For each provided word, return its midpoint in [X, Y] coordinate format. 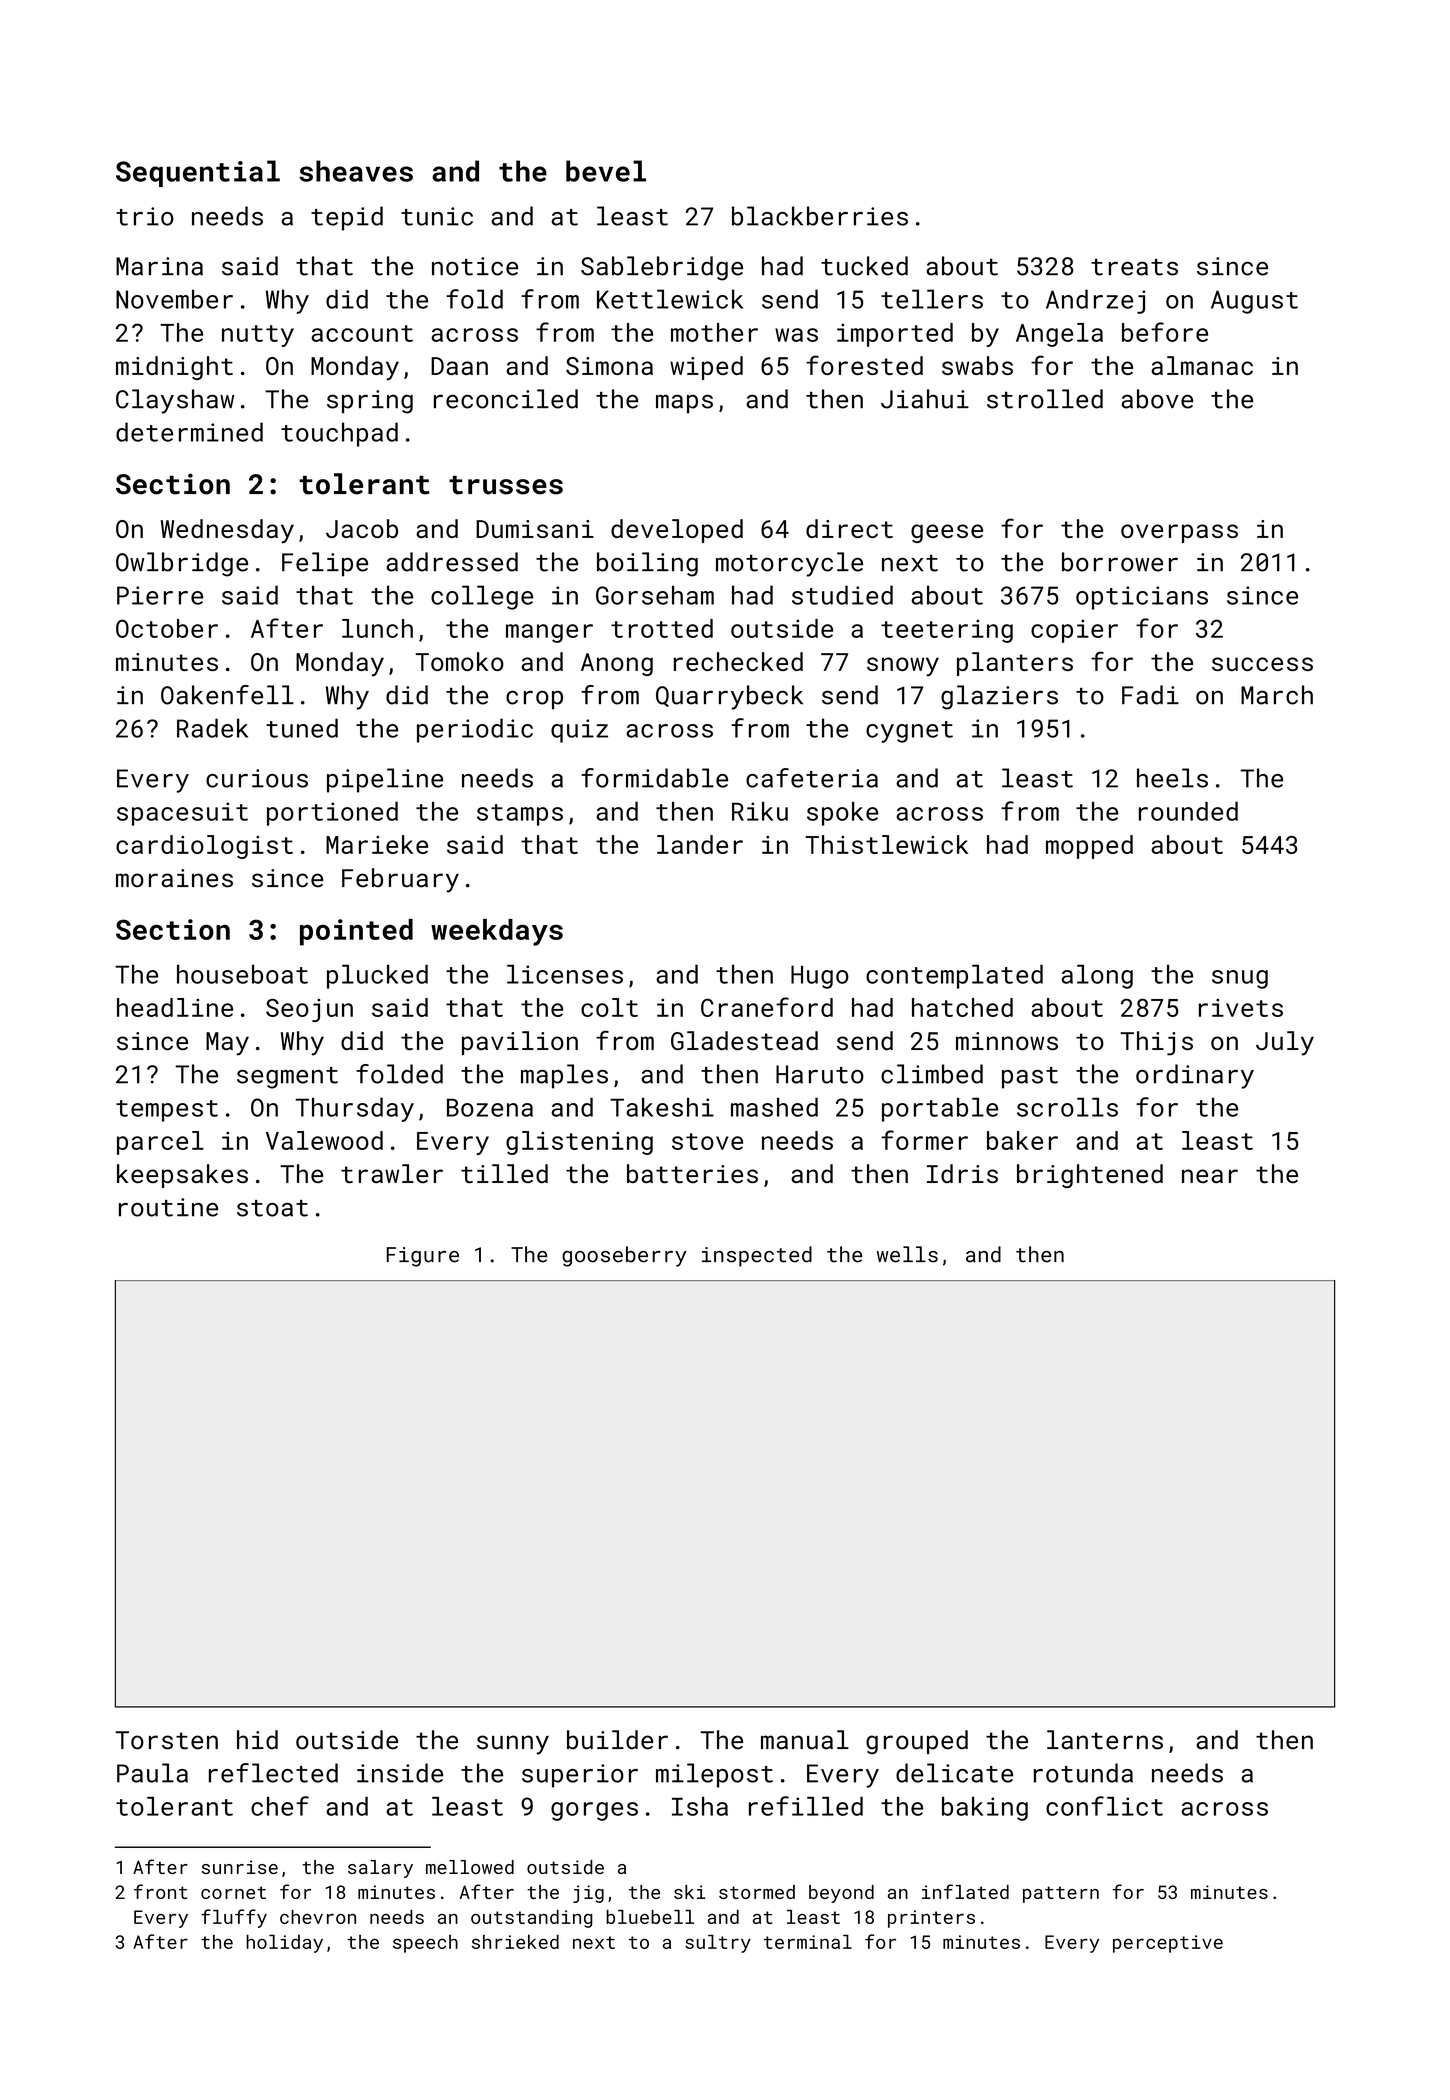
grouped [917, 1742]
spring [370, 402]
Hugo [820, 977]
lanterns [1105, 1740]
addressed [452, 562]
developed [677, 531]
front [160, 1891]
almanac [1202, 365]
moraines [174, 878]
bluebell [650, 1917]
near [1210, 1176]
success [1262, 664]
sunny [513, 1745]
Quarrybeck [729, 697]
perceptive [1168, 1944]
